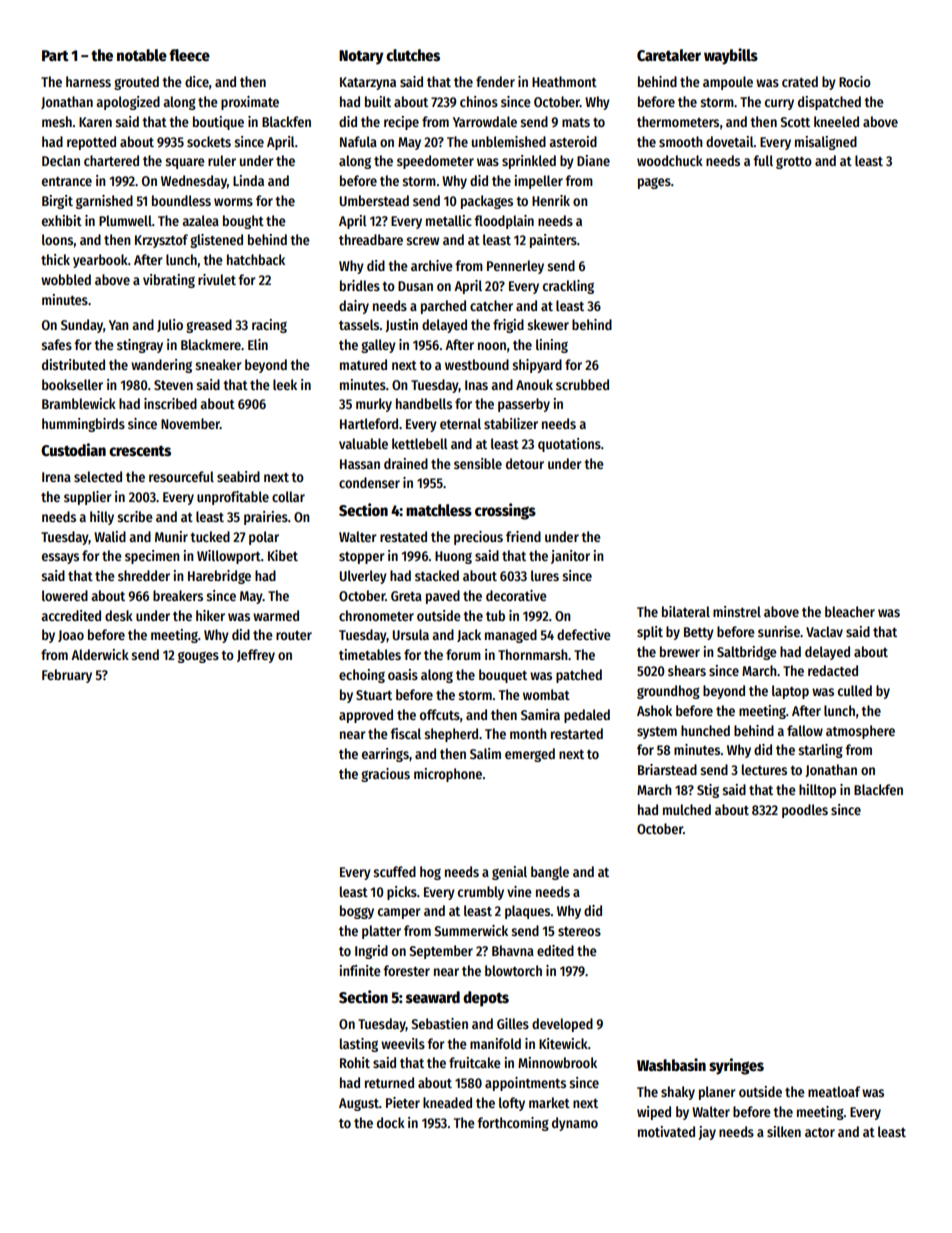  Describe the element at coordinates (731, 56) in the screenshot. I see `waybills` at that location.
